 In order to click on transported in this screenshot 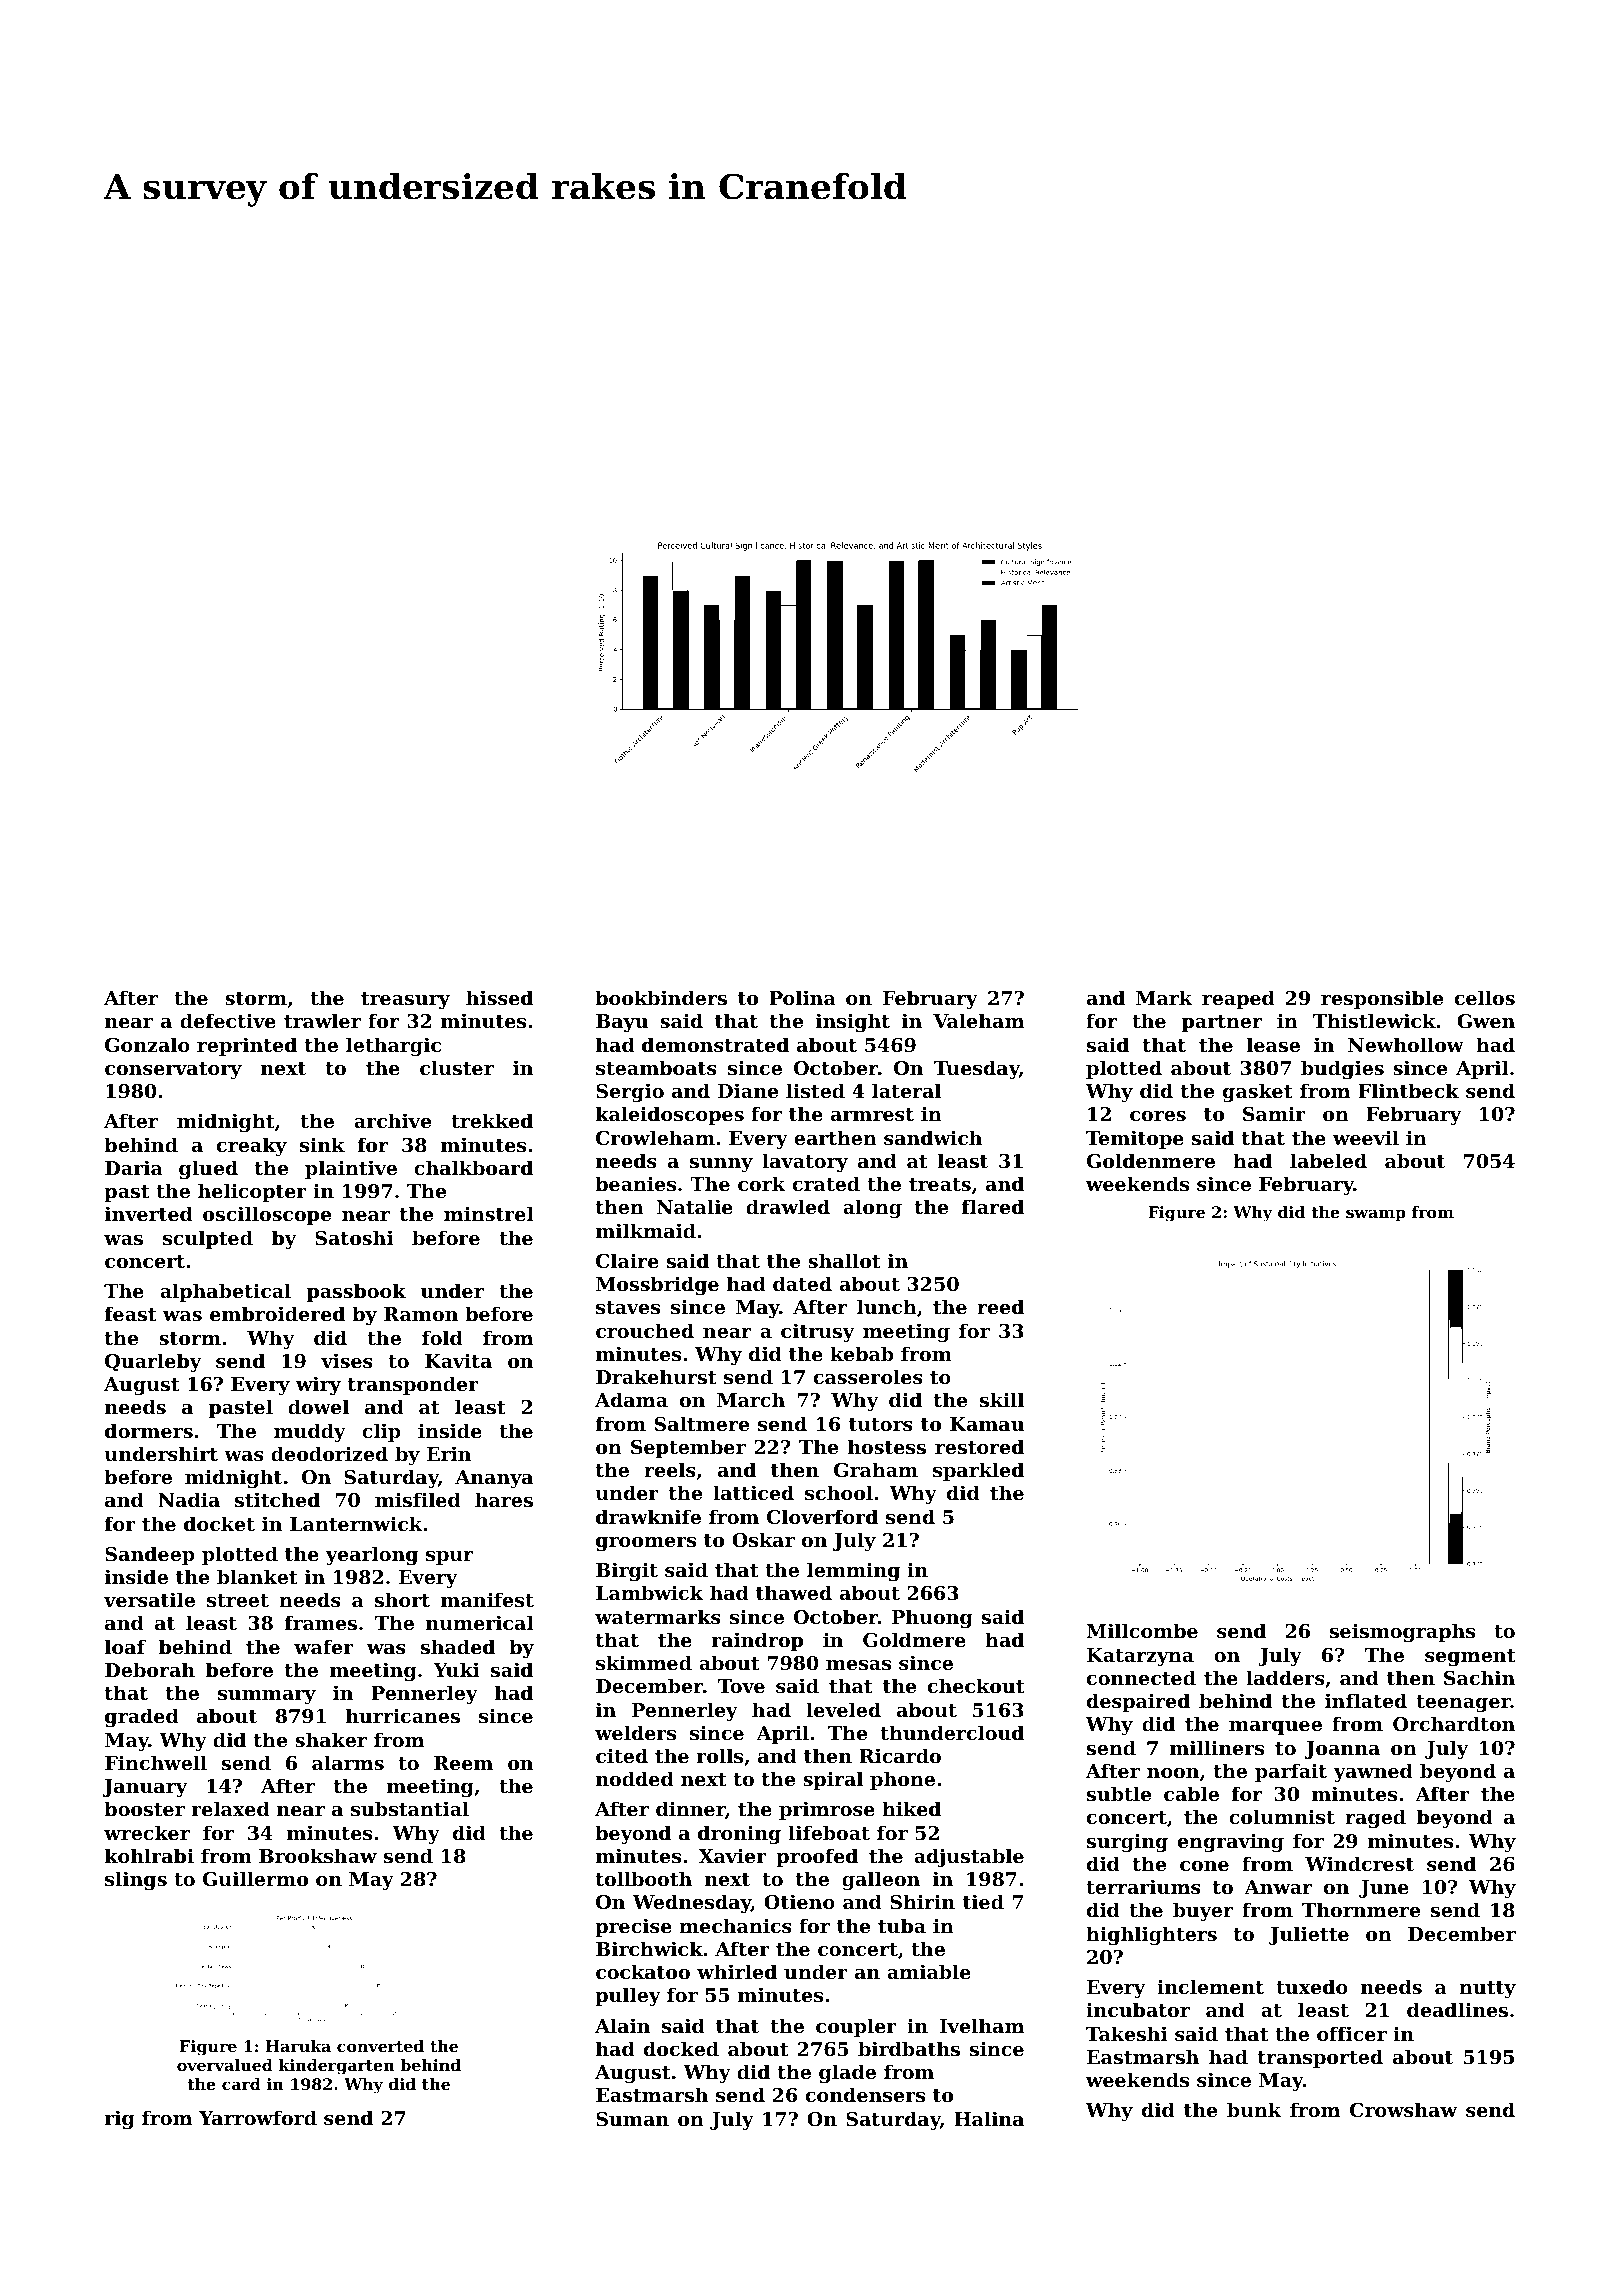, I will do `click(1320, 2058)`.
